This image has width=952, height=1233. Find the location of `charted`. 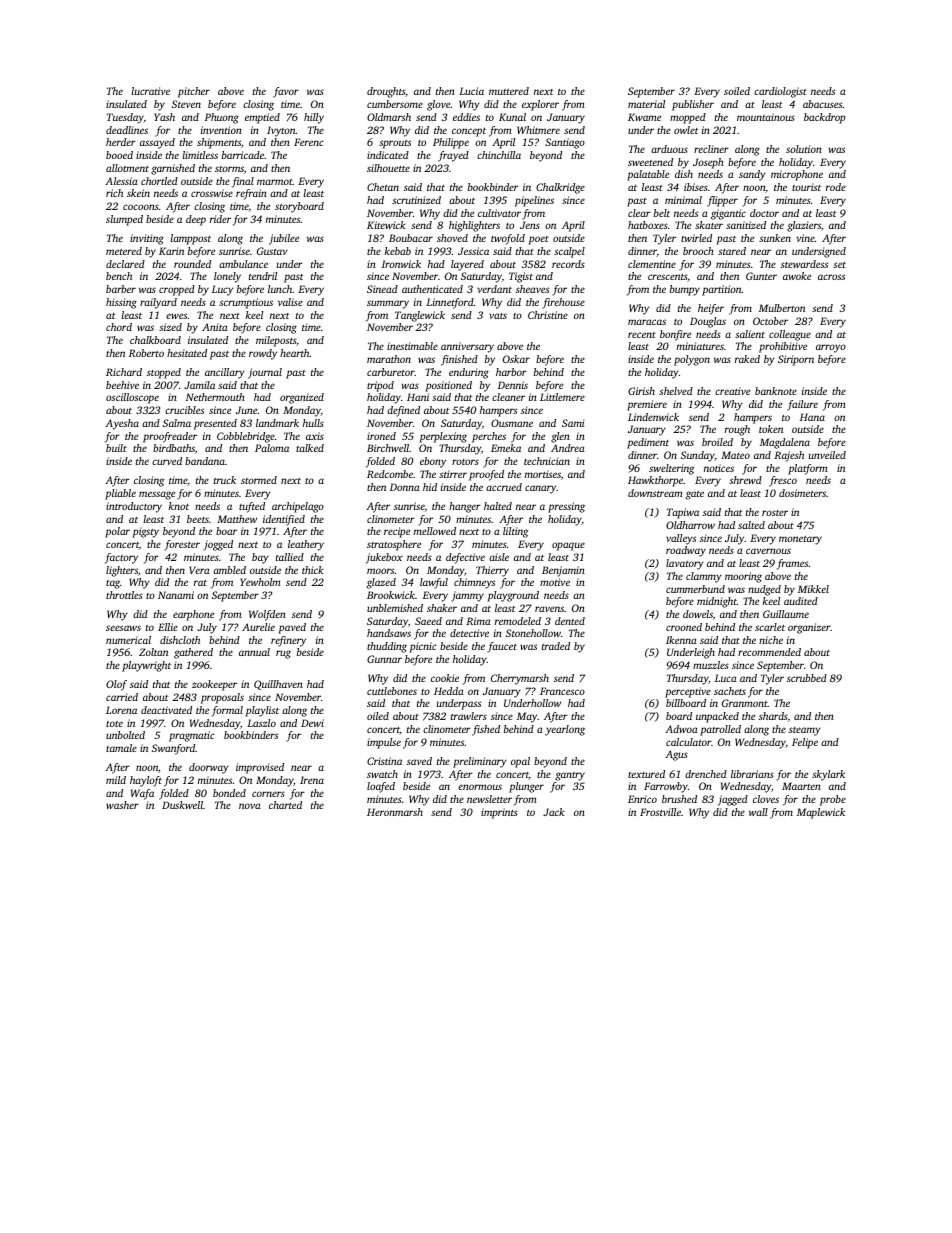

charted is located at coordinates (285, 805).
